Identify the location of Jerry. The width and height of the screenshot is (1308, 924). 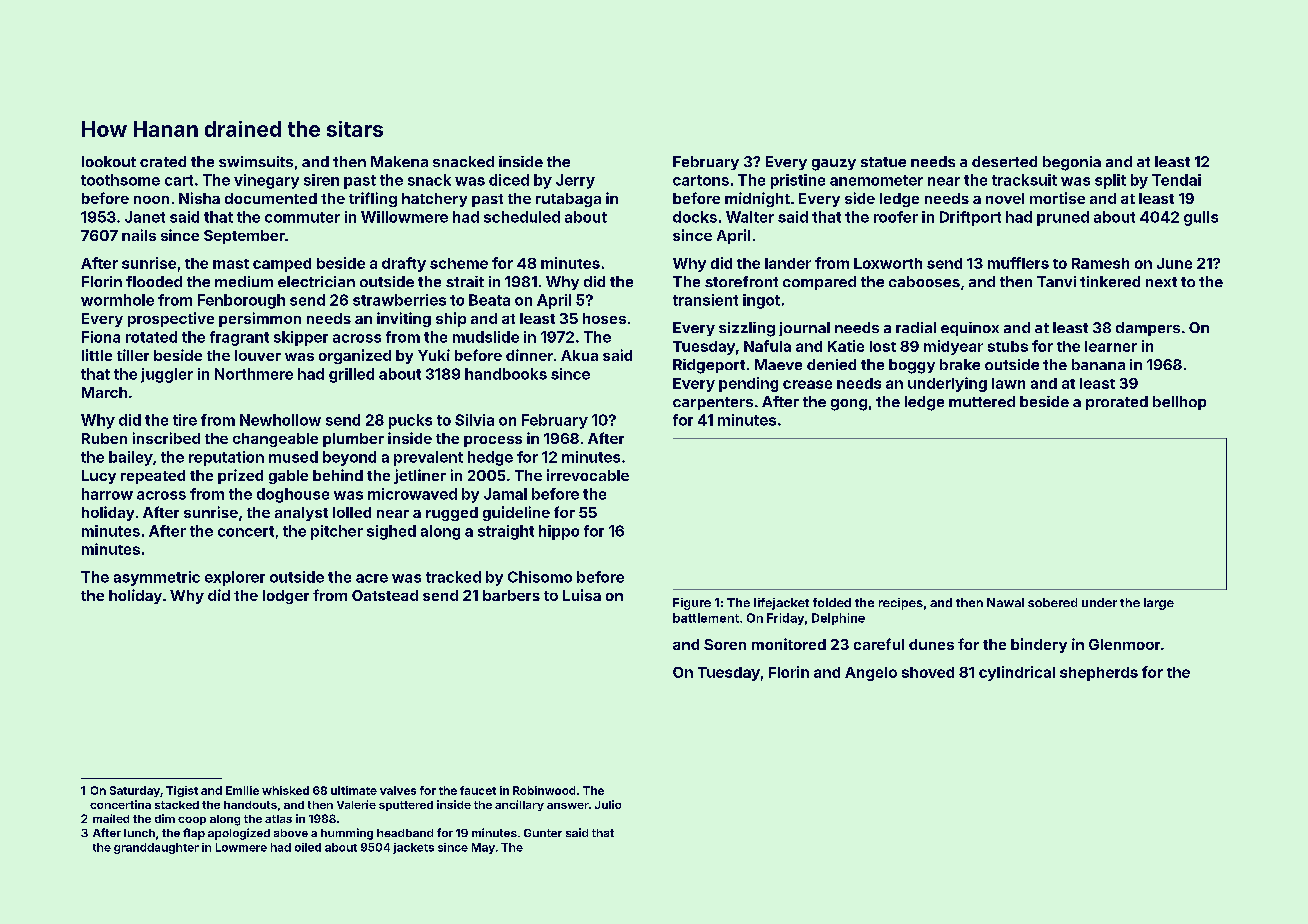
(575, 181).
